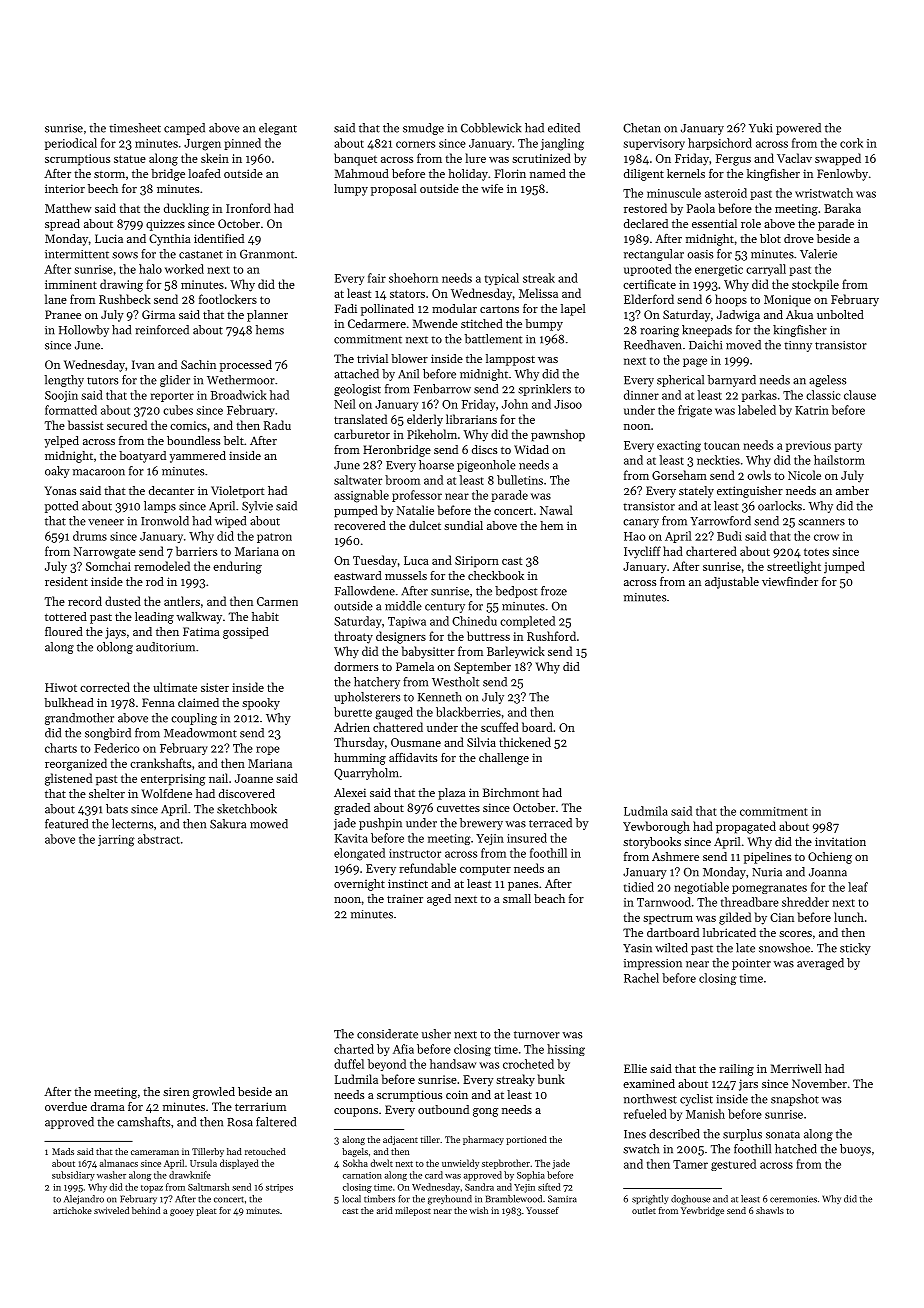 The image size is (924, 1308). What do you see at coordinates (359, 885) in the document?
I see `overnight` at bounding box center [359, 885].
